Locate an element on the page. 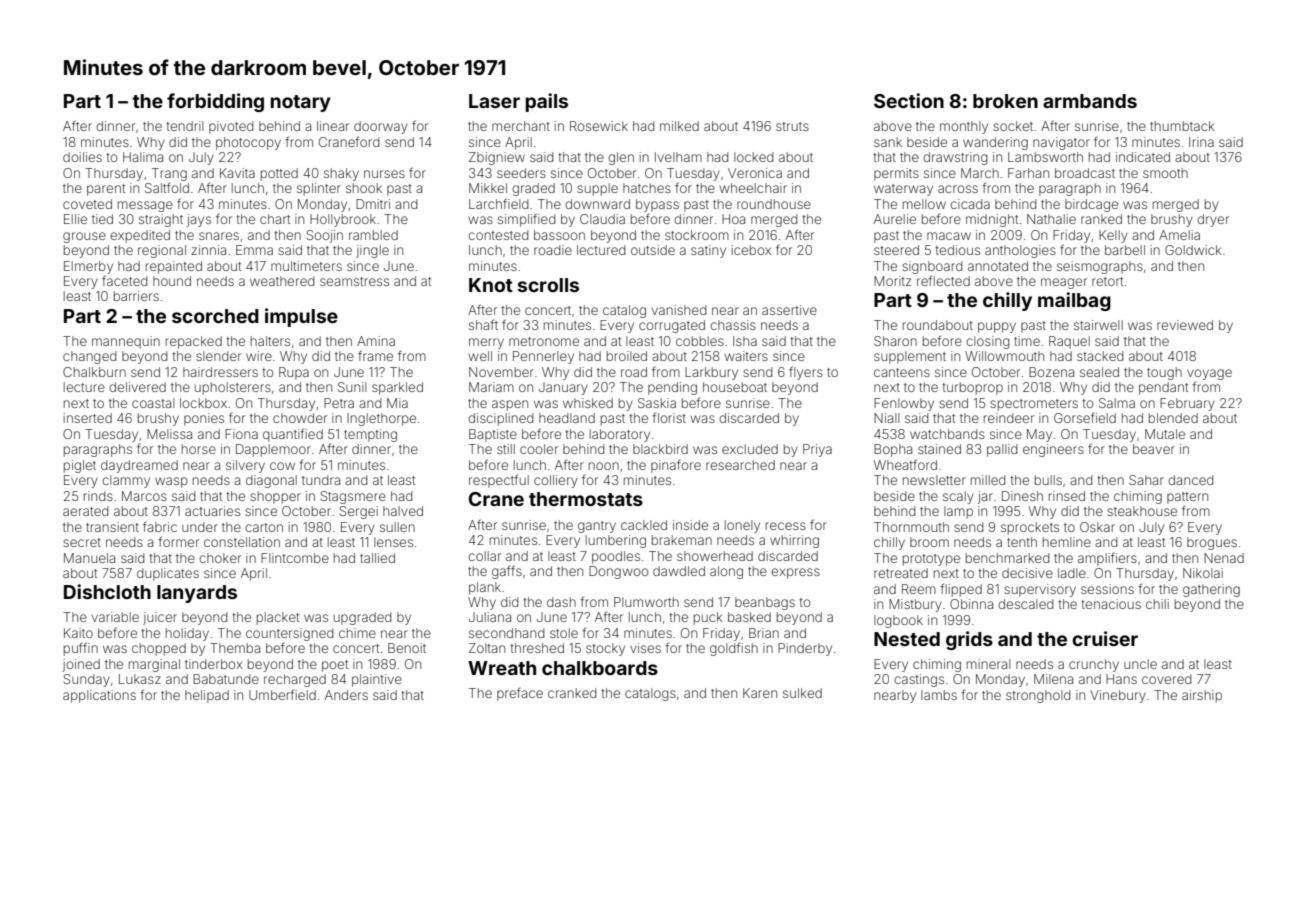 The height and width of the document is (924, 1308). expedited is located at coordinates (140, 236).
